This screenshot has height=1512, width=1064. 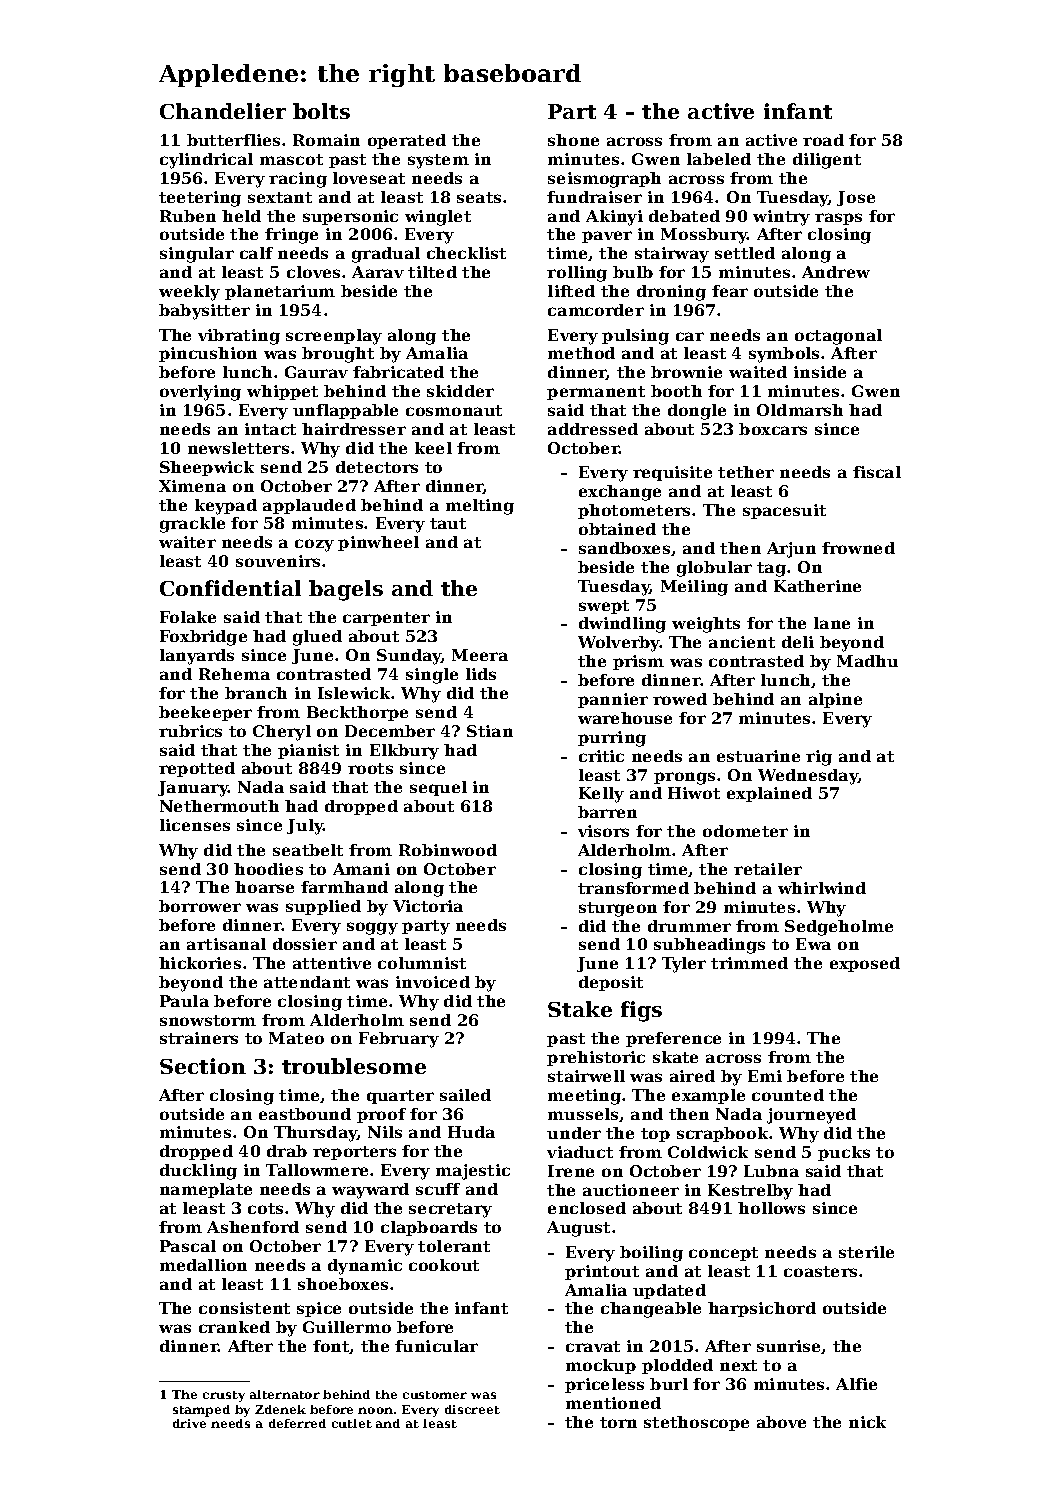 I want to click on font, so click(x=331, y=1347).
